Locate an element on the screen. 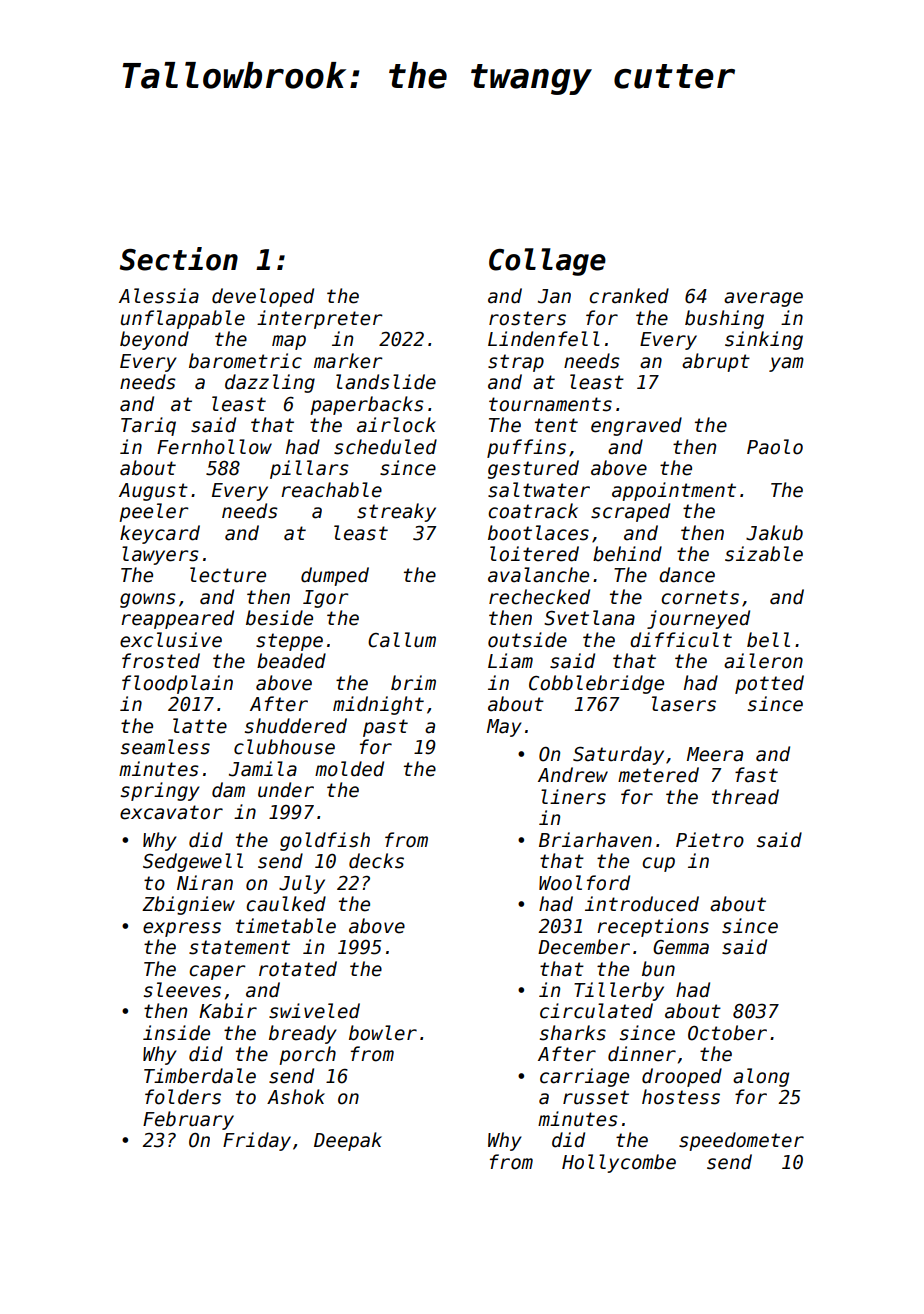  February is located at coordinates (188, 1120).
